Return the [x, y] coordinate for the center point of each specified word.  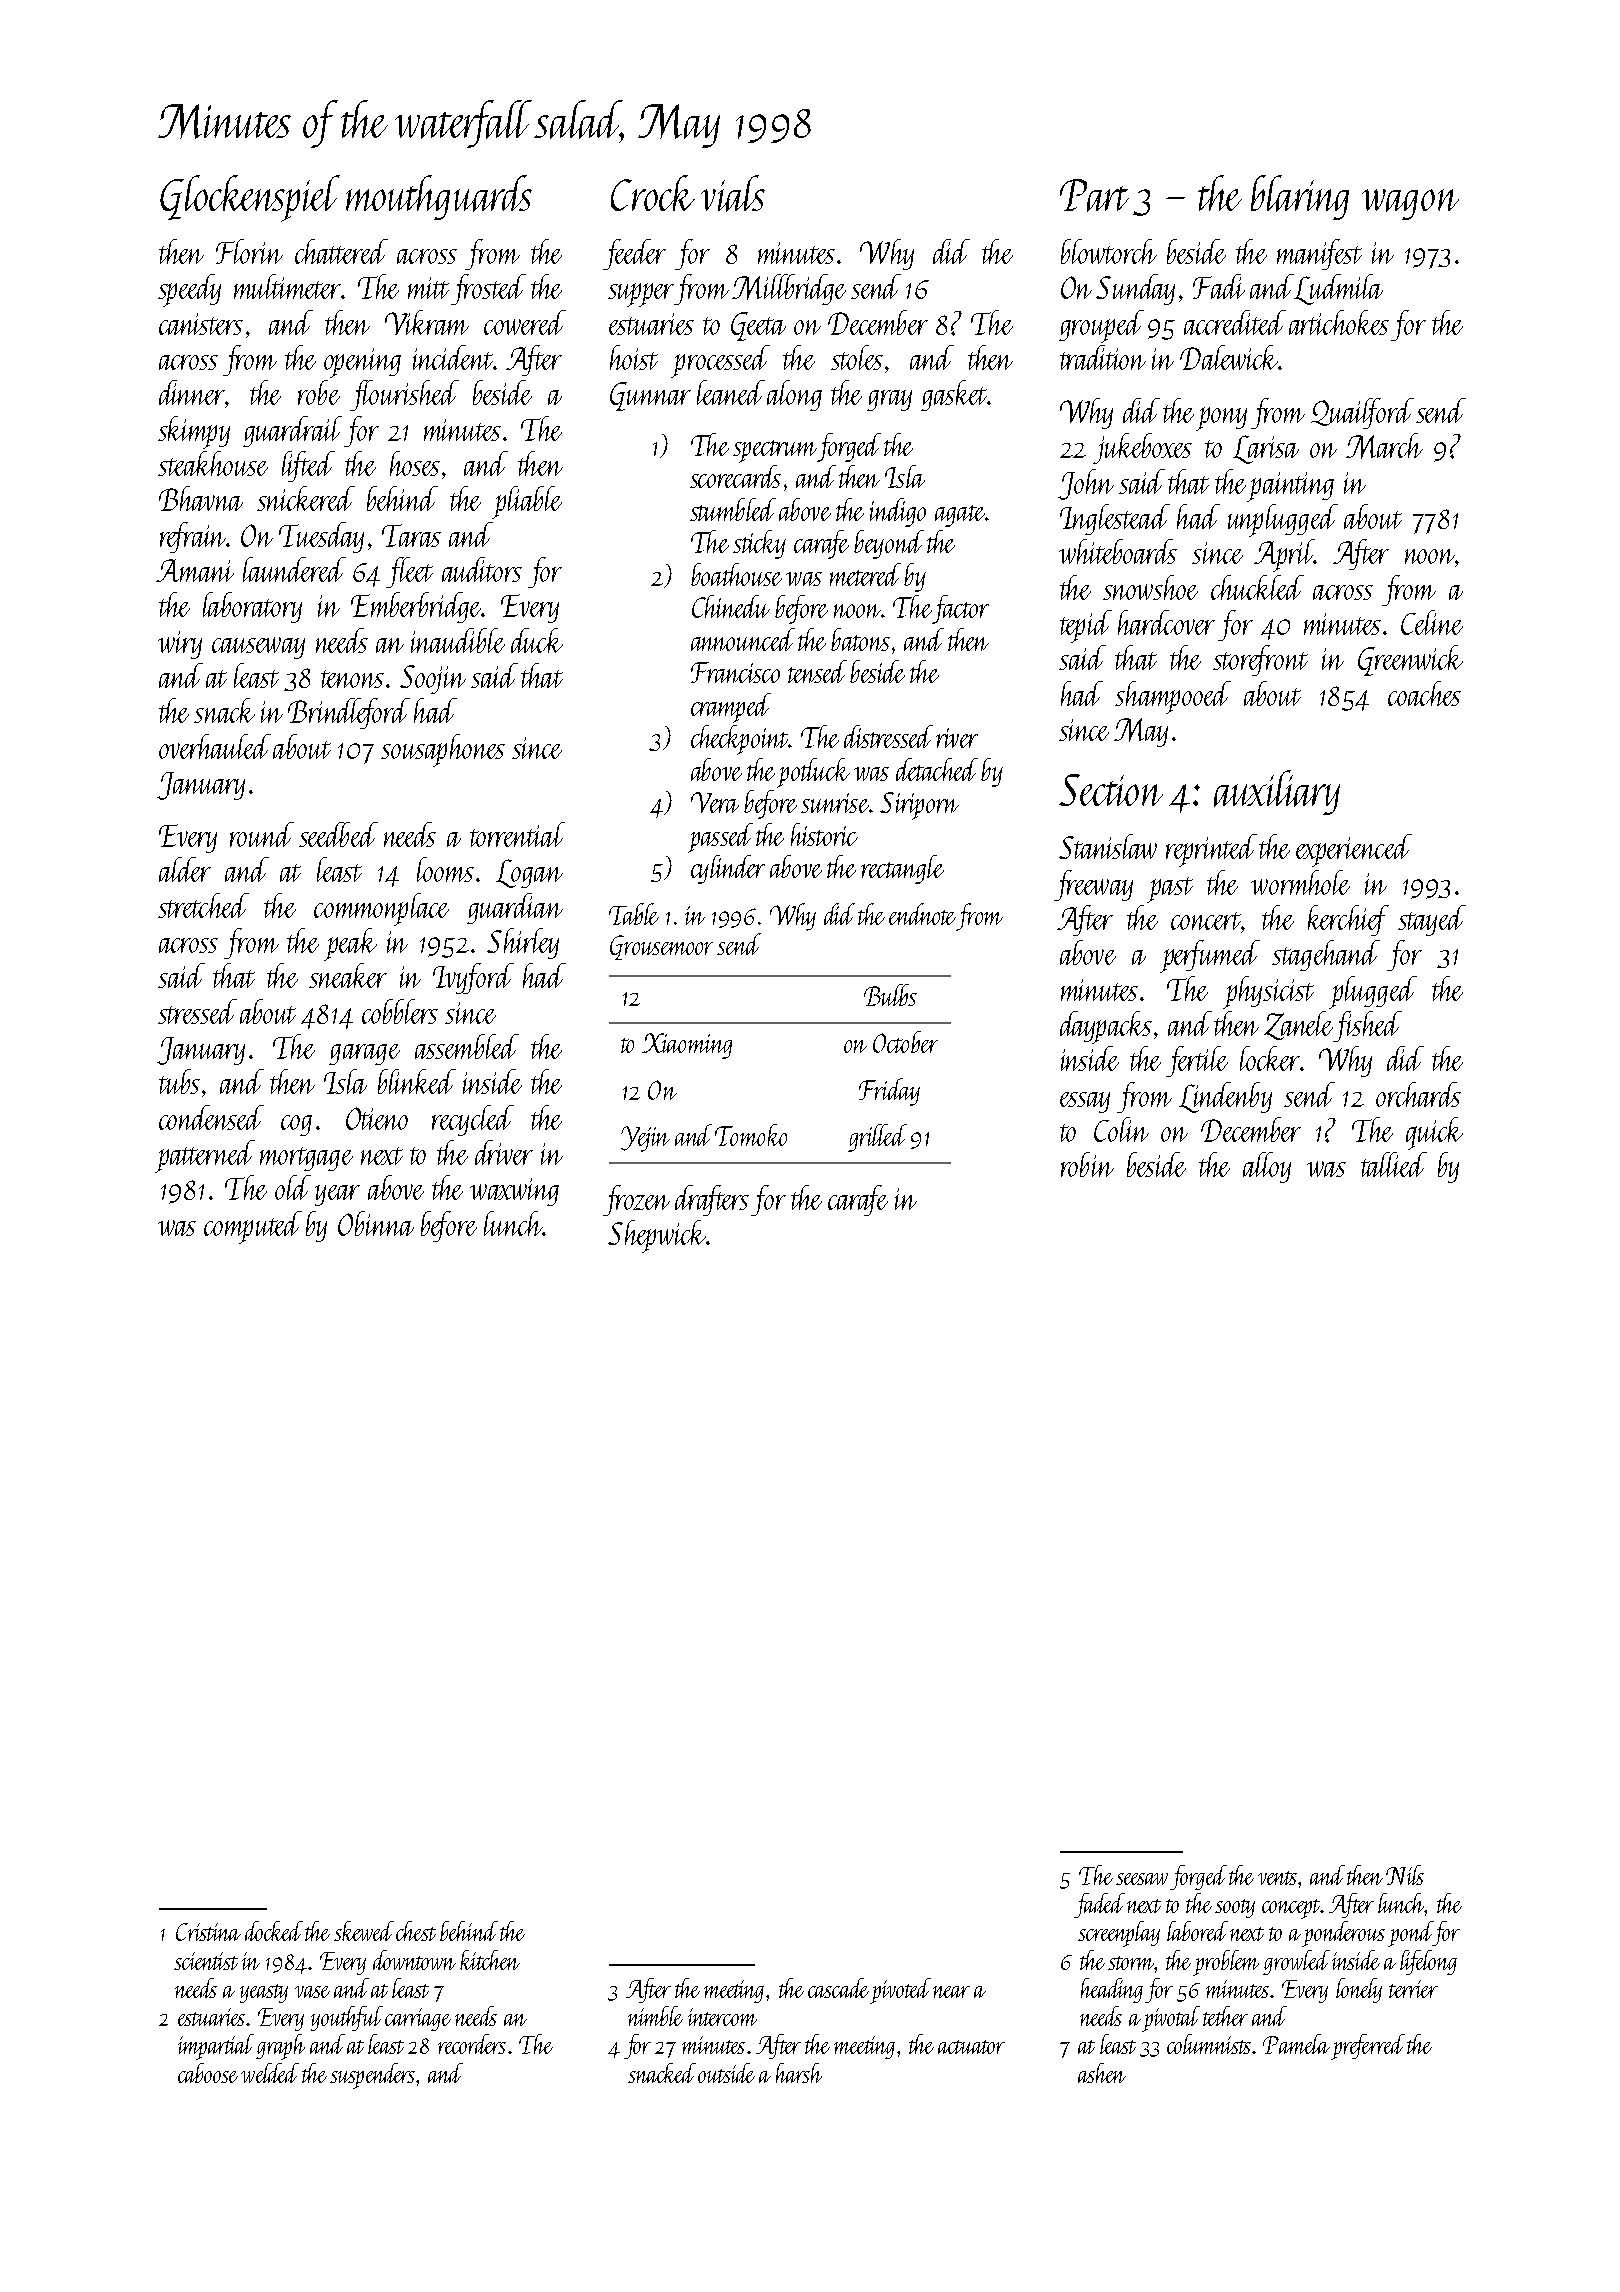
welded [270, 2073]
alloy [1267, 1167]
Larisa [1266, 449]
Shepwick [657, 1236]
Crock [653, 193]
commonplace [381, 909]
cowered [525, 322]
